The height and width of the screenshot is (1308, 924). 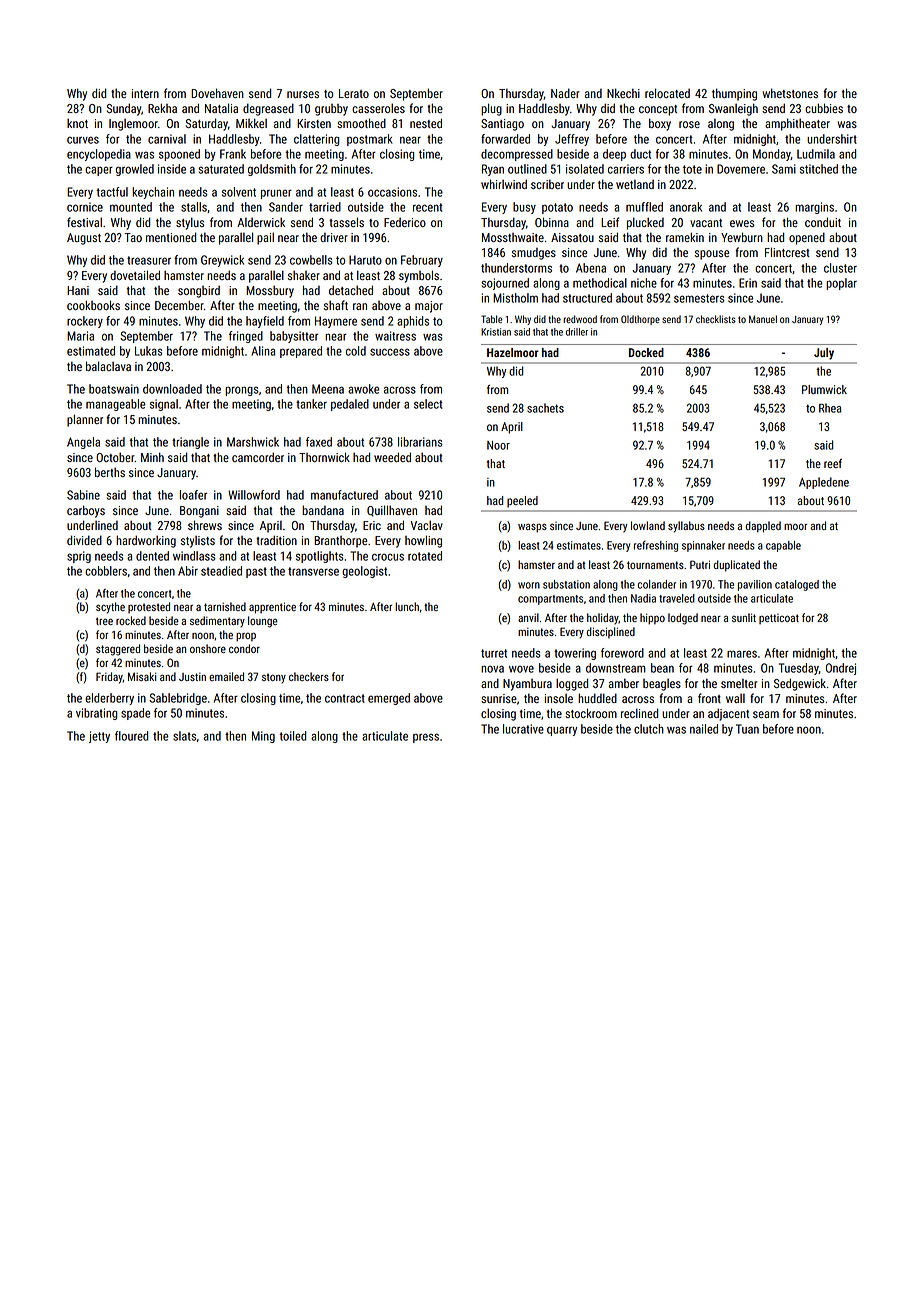 What do you see at coordinates (221, 169) in the screenshot?
I see `saturated` at bounding box center [221, 169].
